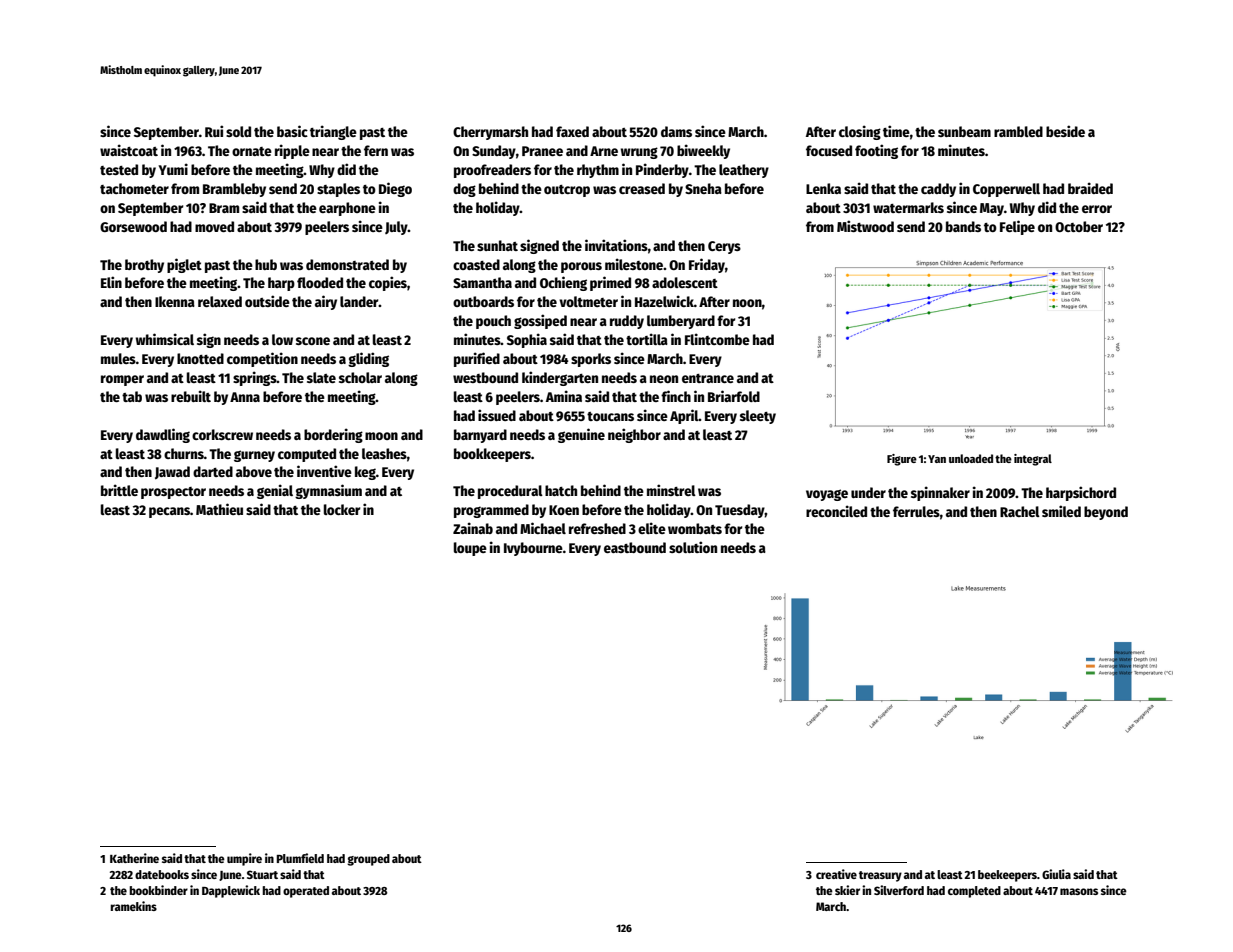 The width and height of the screenshot is (1233, 952). What do you see at coordinates (639, 153) in the screenshot?
I see `wrung` at bounding box center [639, 153].
